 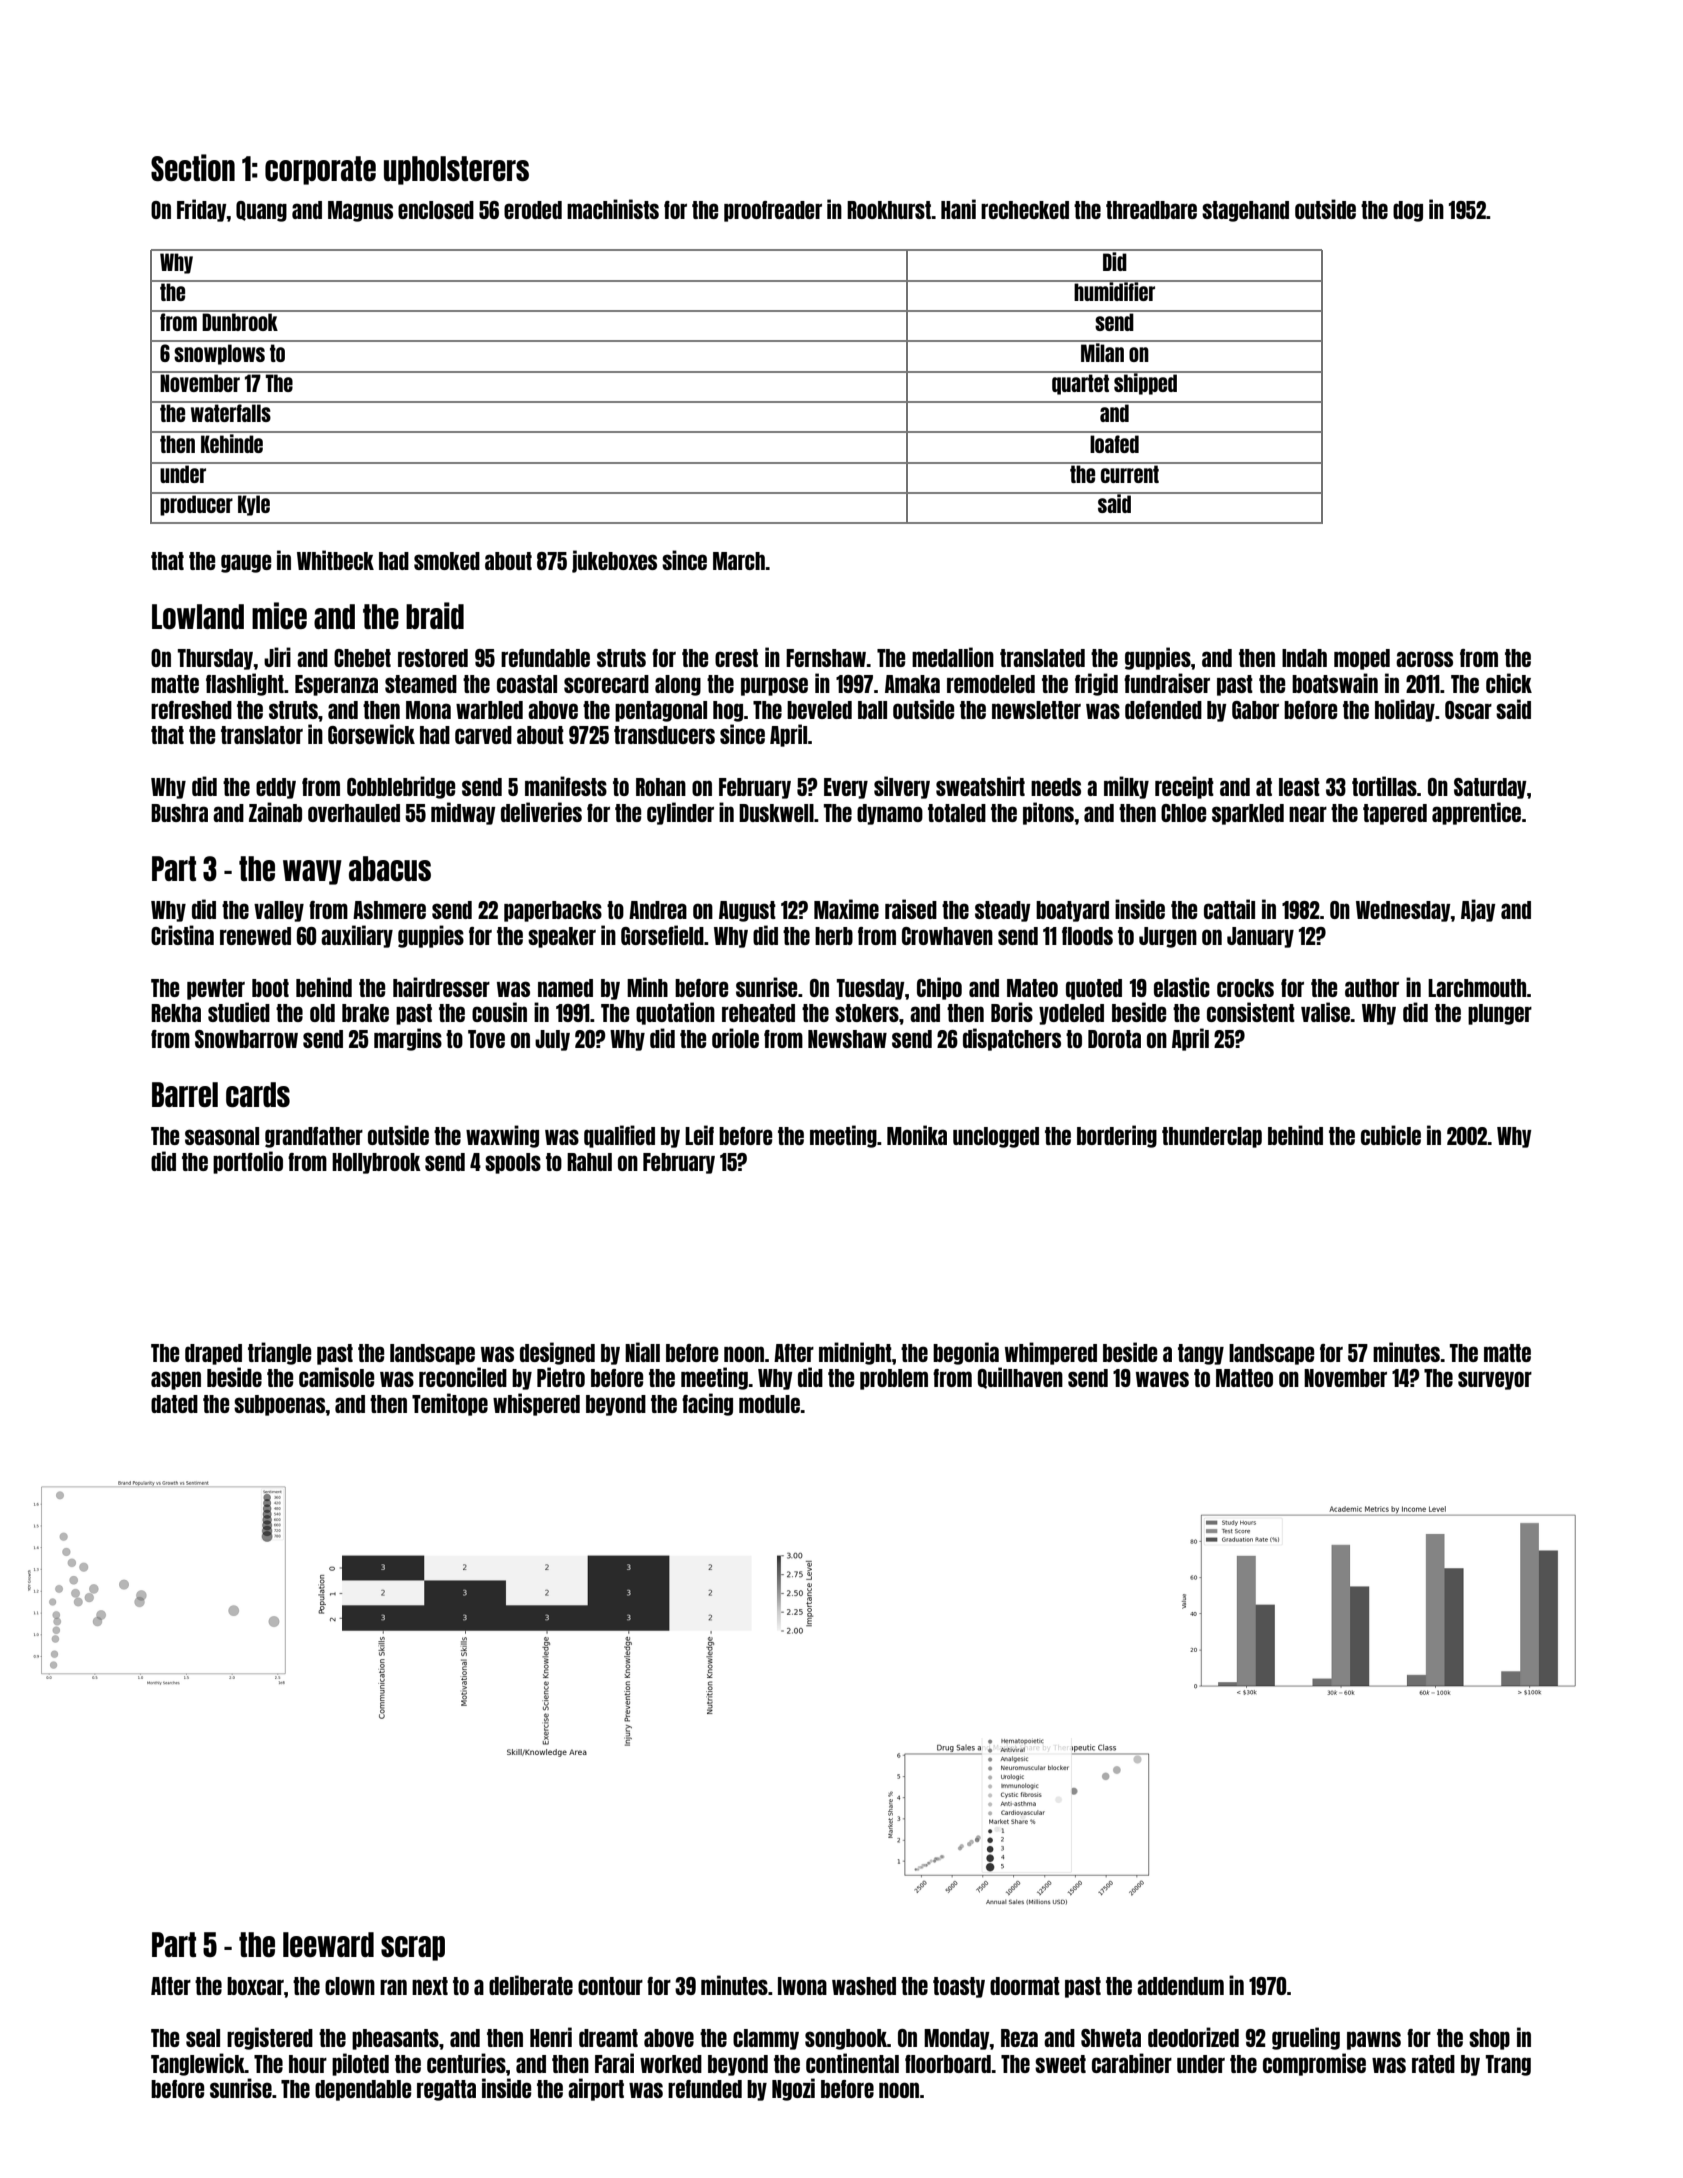 I want to click on Esperanza, so click(x=336, y=685).
